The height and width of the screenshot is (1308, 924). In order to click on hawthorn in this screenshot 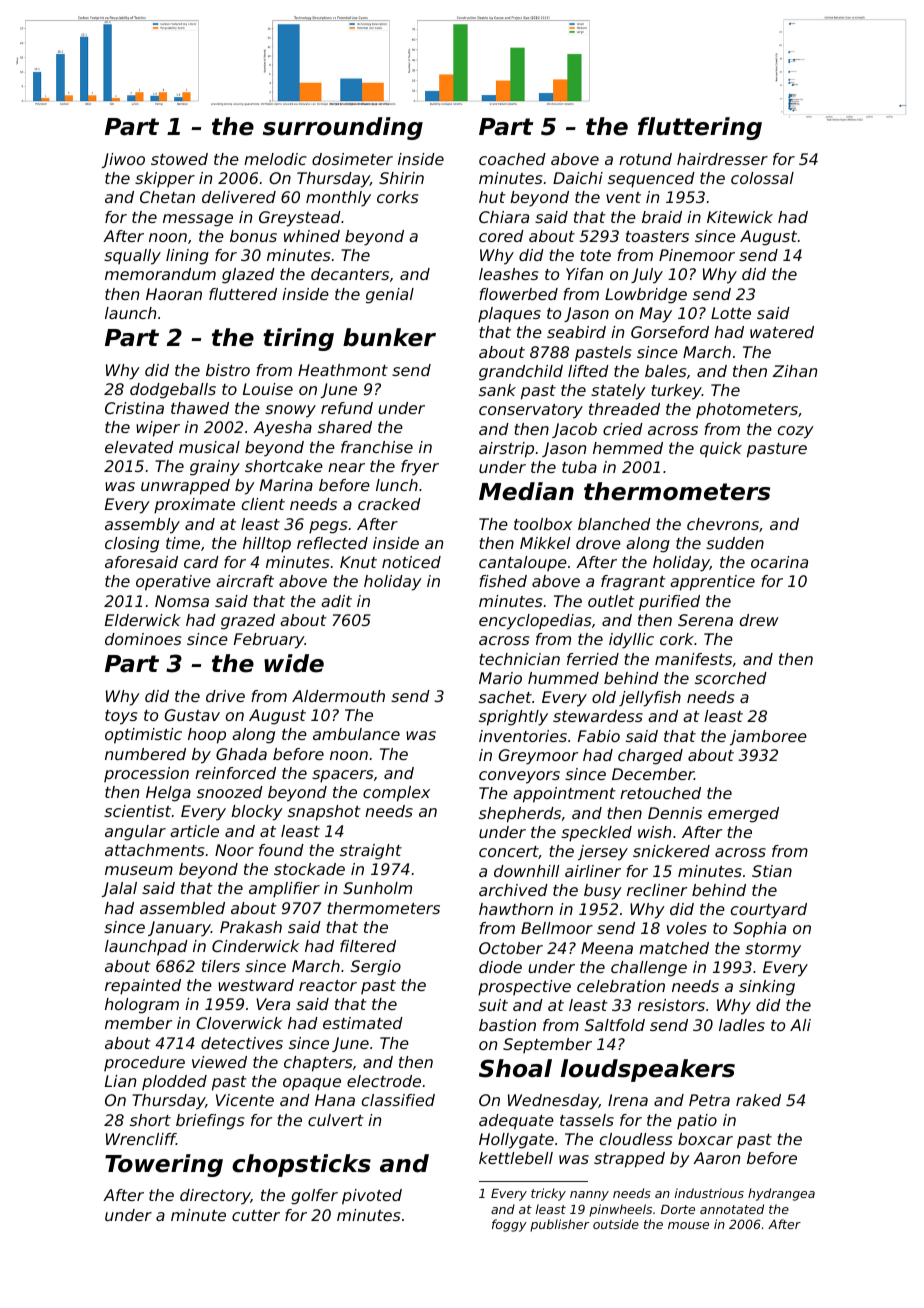, I will do `click(516, 909)`.
